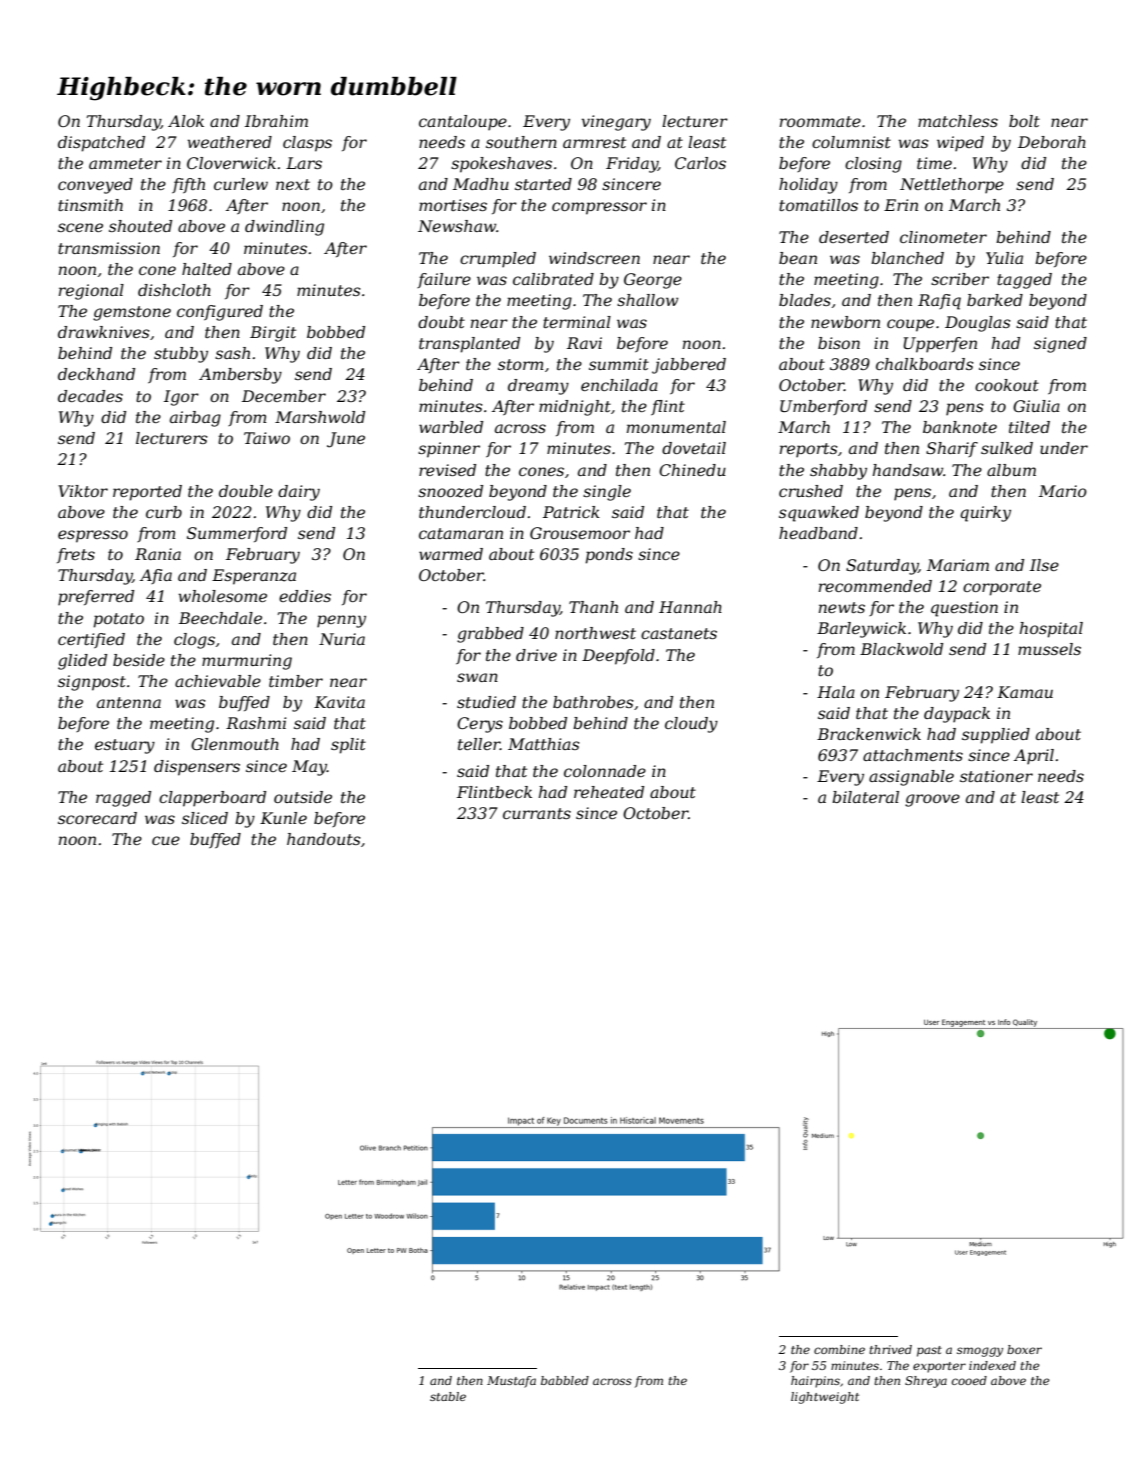  What do you see at coordinates (82, 662) in the document?
I see `glided` at bounding box center [82, 662].
